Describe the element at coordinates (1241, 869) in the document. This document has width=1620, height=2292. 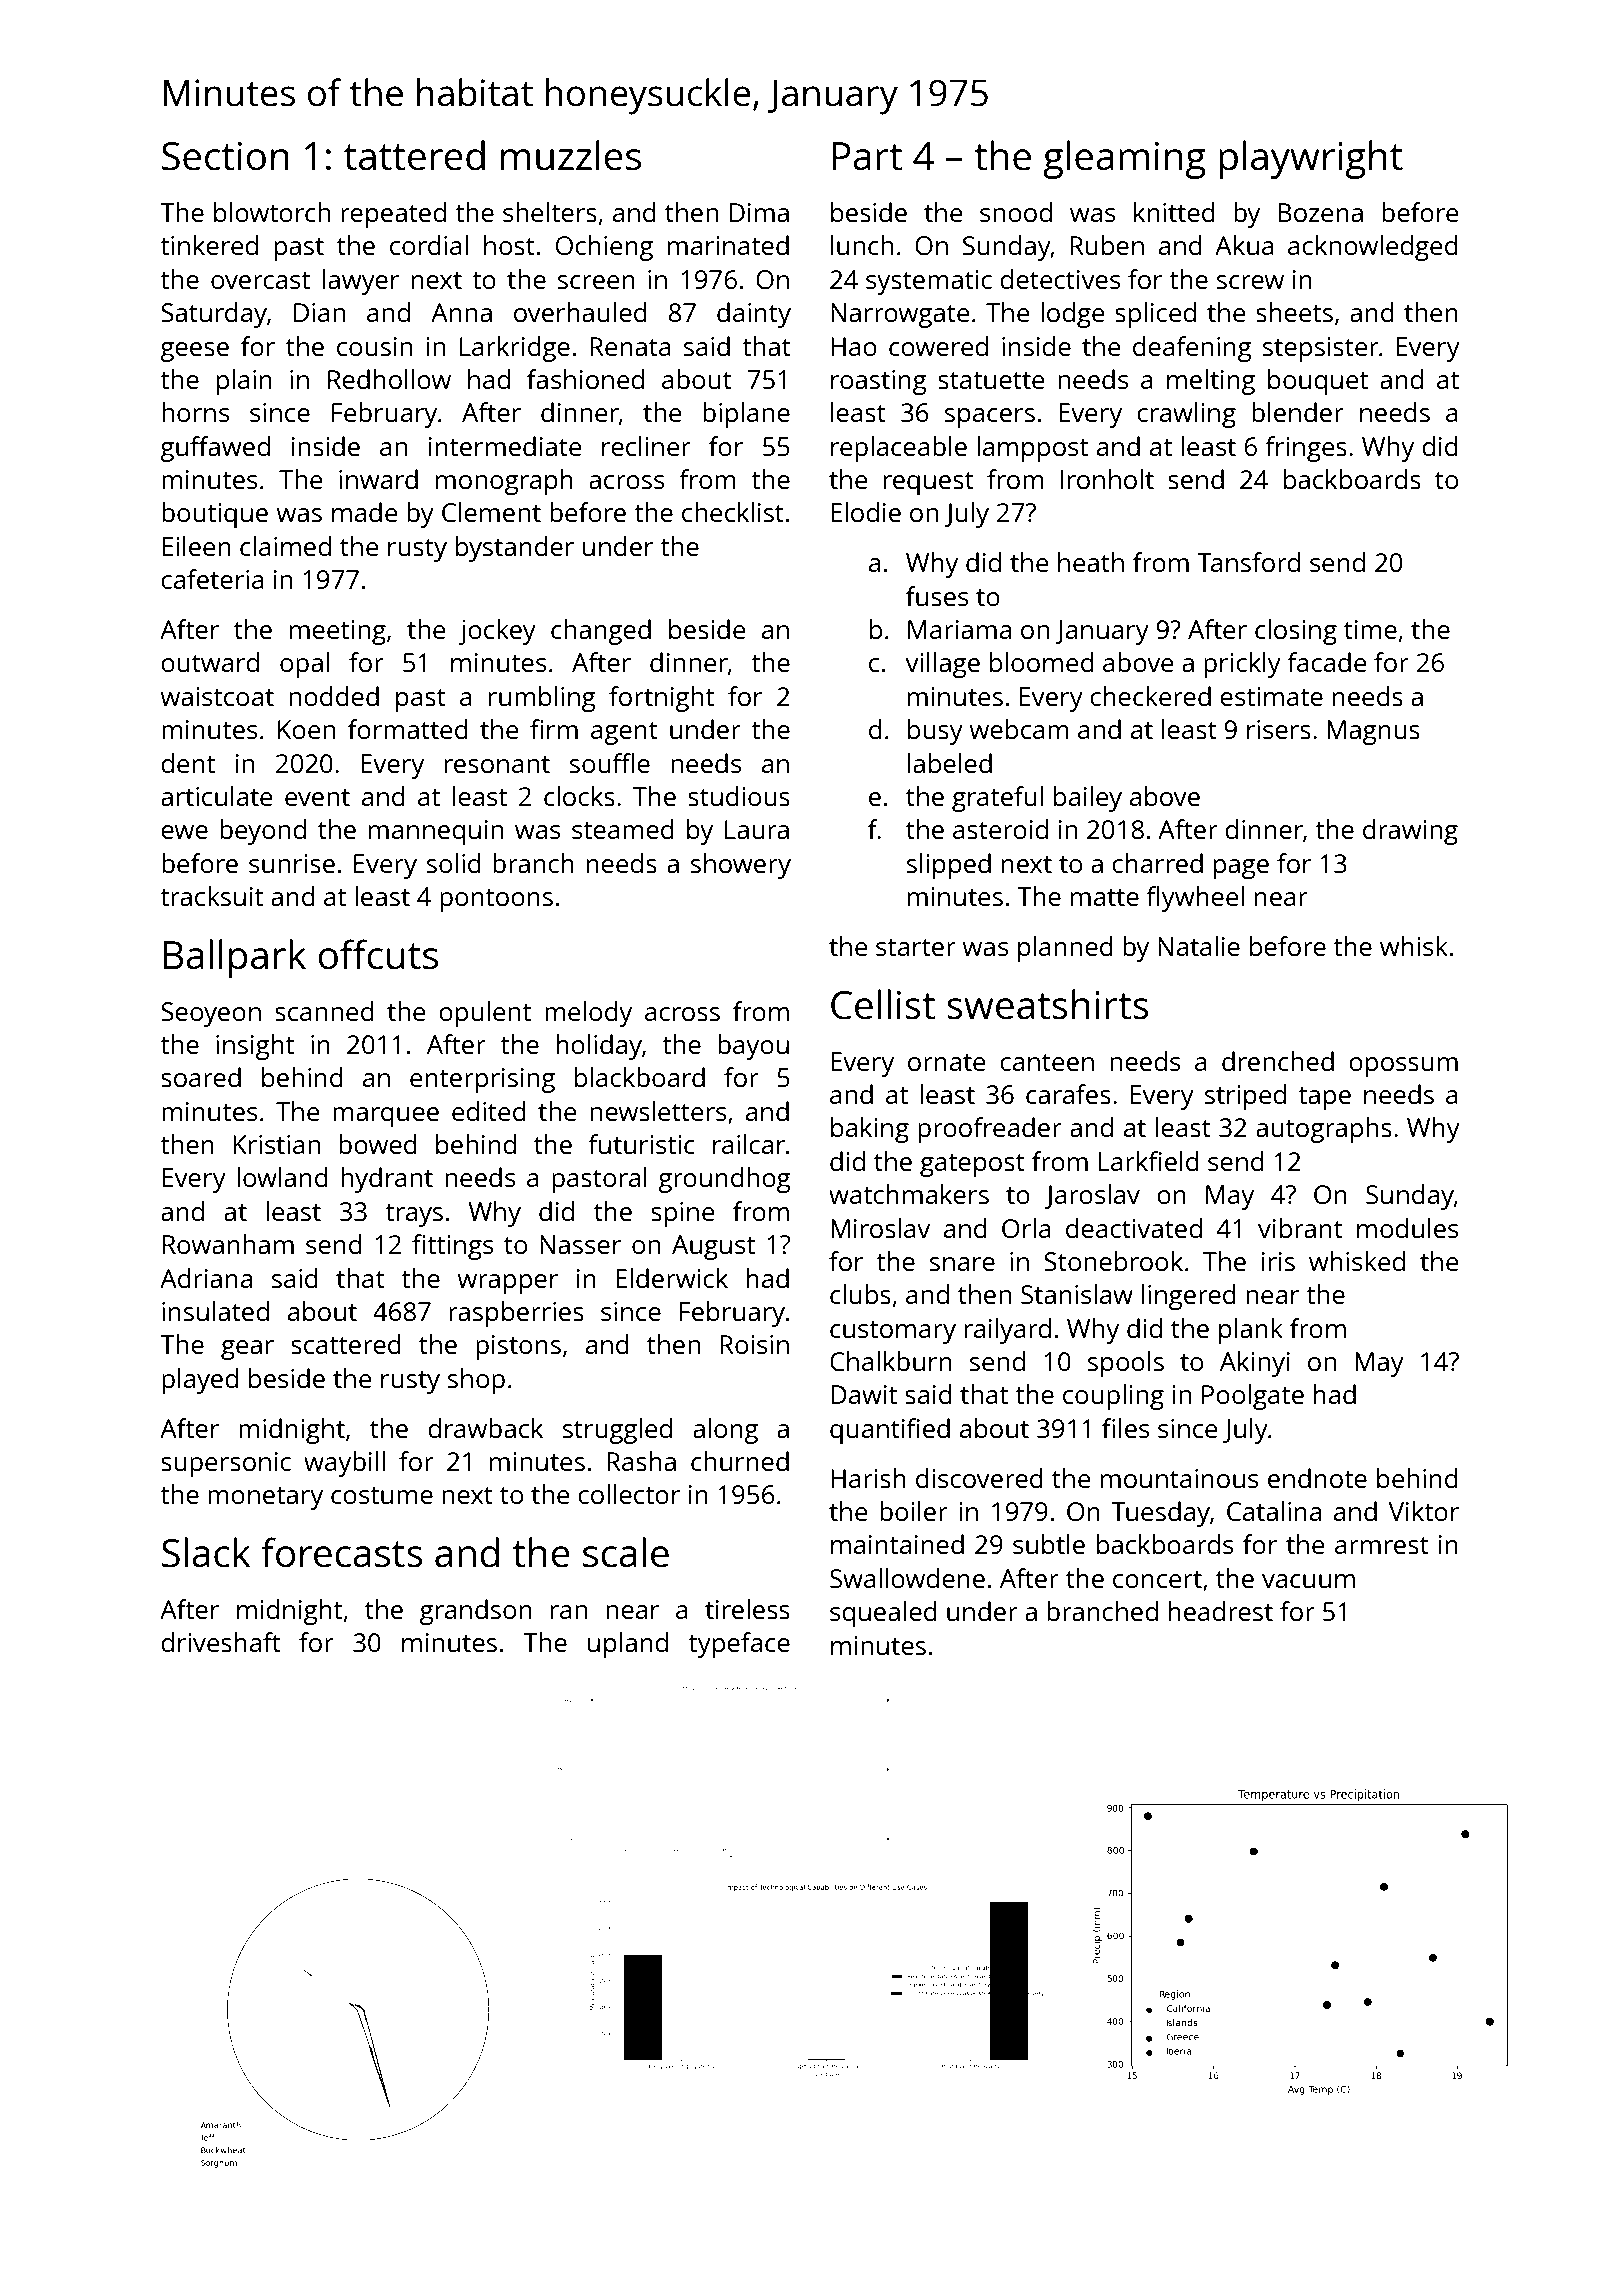
I see `page` at that location.
